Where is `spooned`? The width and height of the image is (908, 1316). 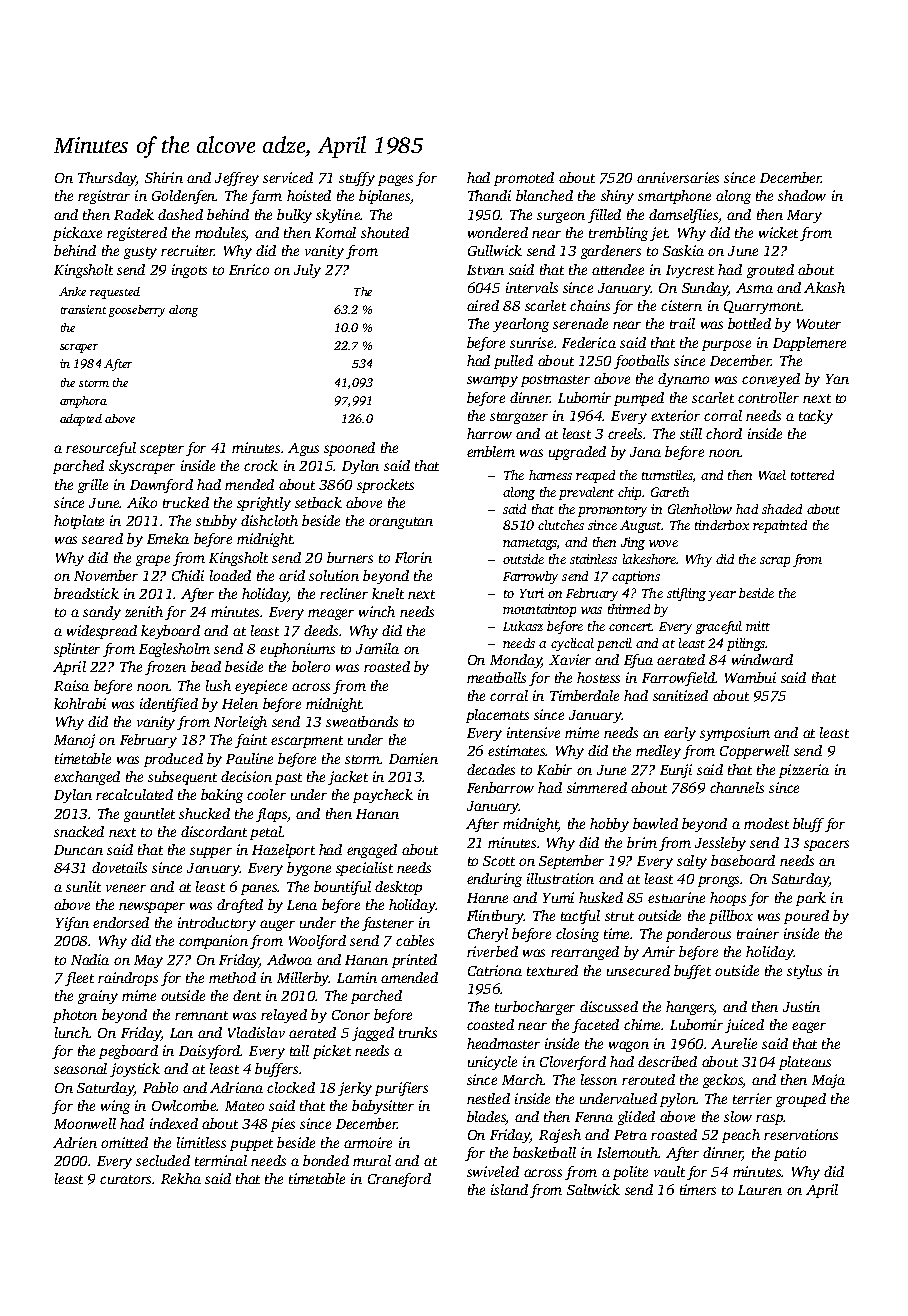
spooned is located at coordinates (349, 449).
